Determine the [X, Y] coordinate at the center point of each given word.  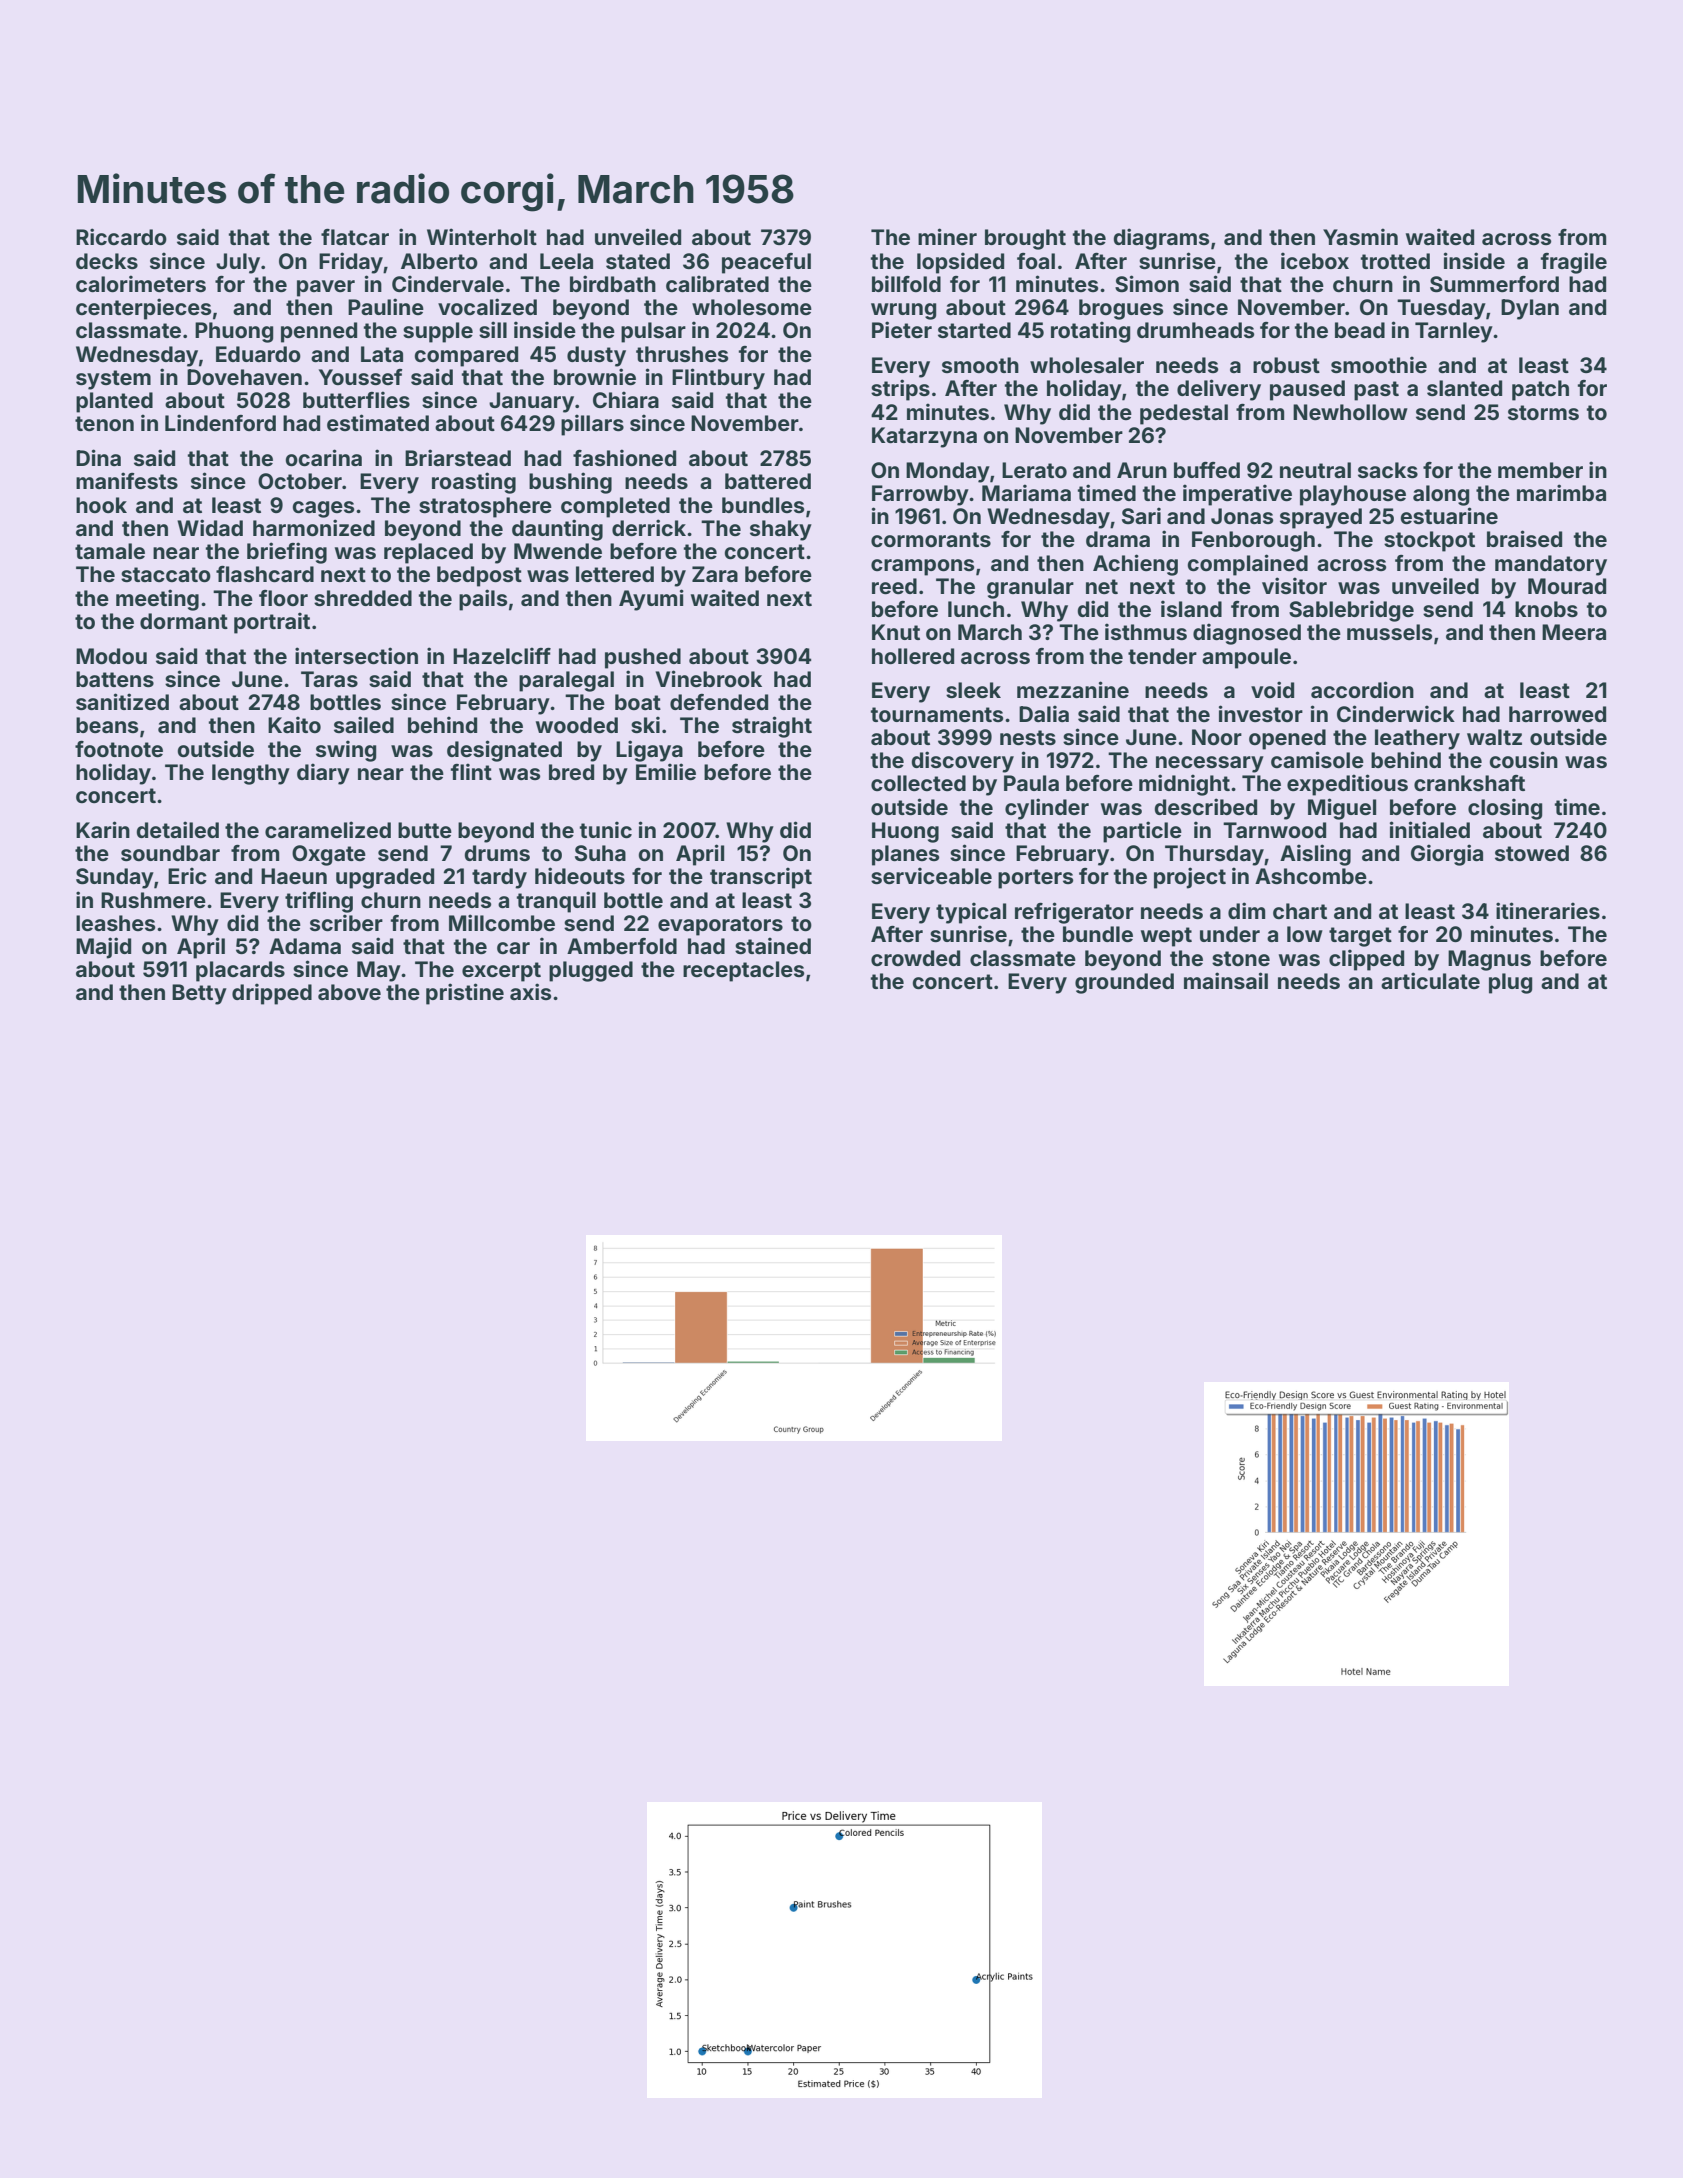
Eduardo [258, 354]
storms [1543, 412]
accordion [1362, 689]
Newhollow [1350, 412]
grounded [1124, 983]
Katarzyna [924, 437]
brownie [595, 376]
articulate [1430, 980]
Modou [111, 656]
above [349, 992]
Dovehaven [244, 377]
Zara [715, 574]
